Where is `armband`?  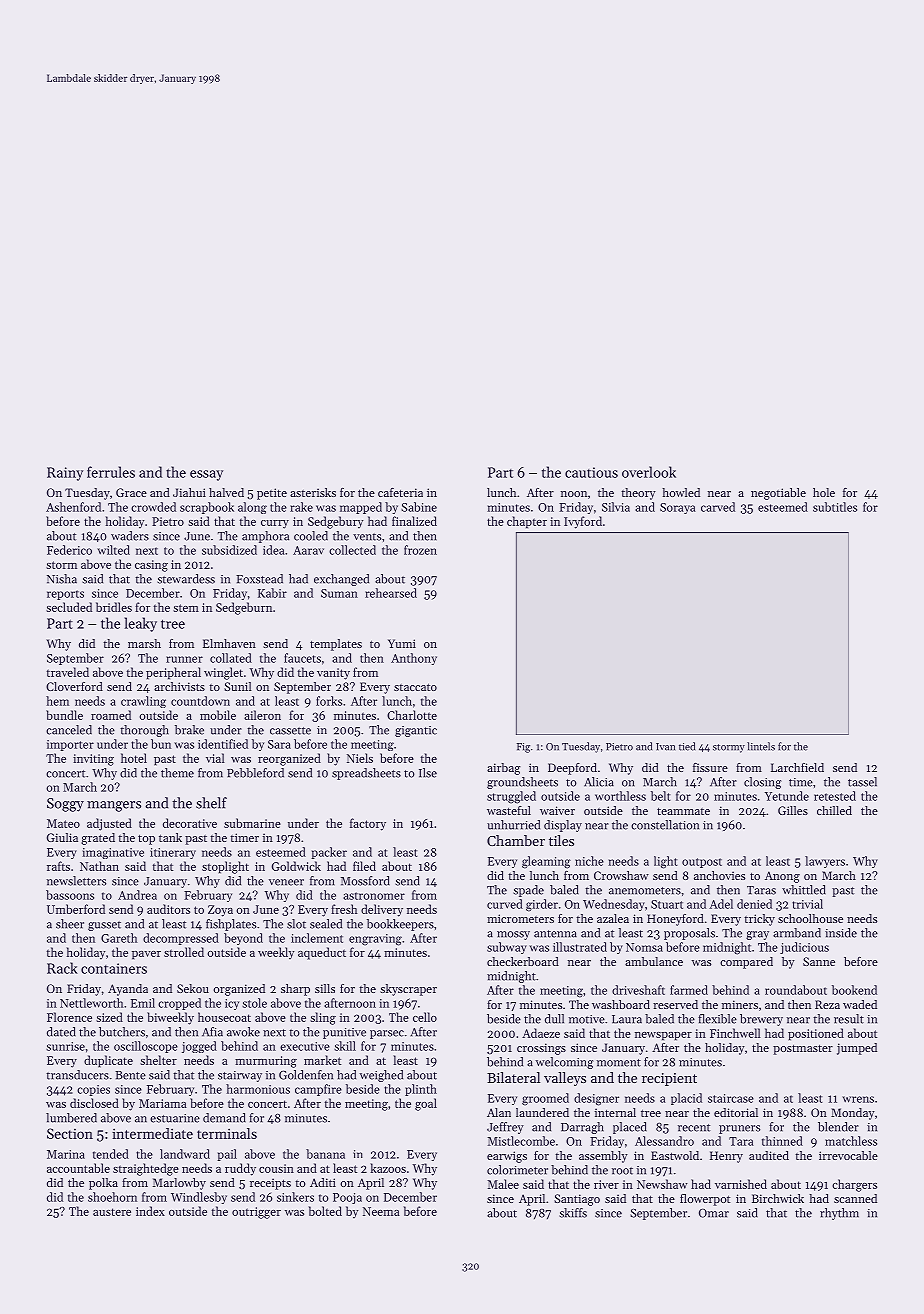
armband is located at coordinates (797, 933).
